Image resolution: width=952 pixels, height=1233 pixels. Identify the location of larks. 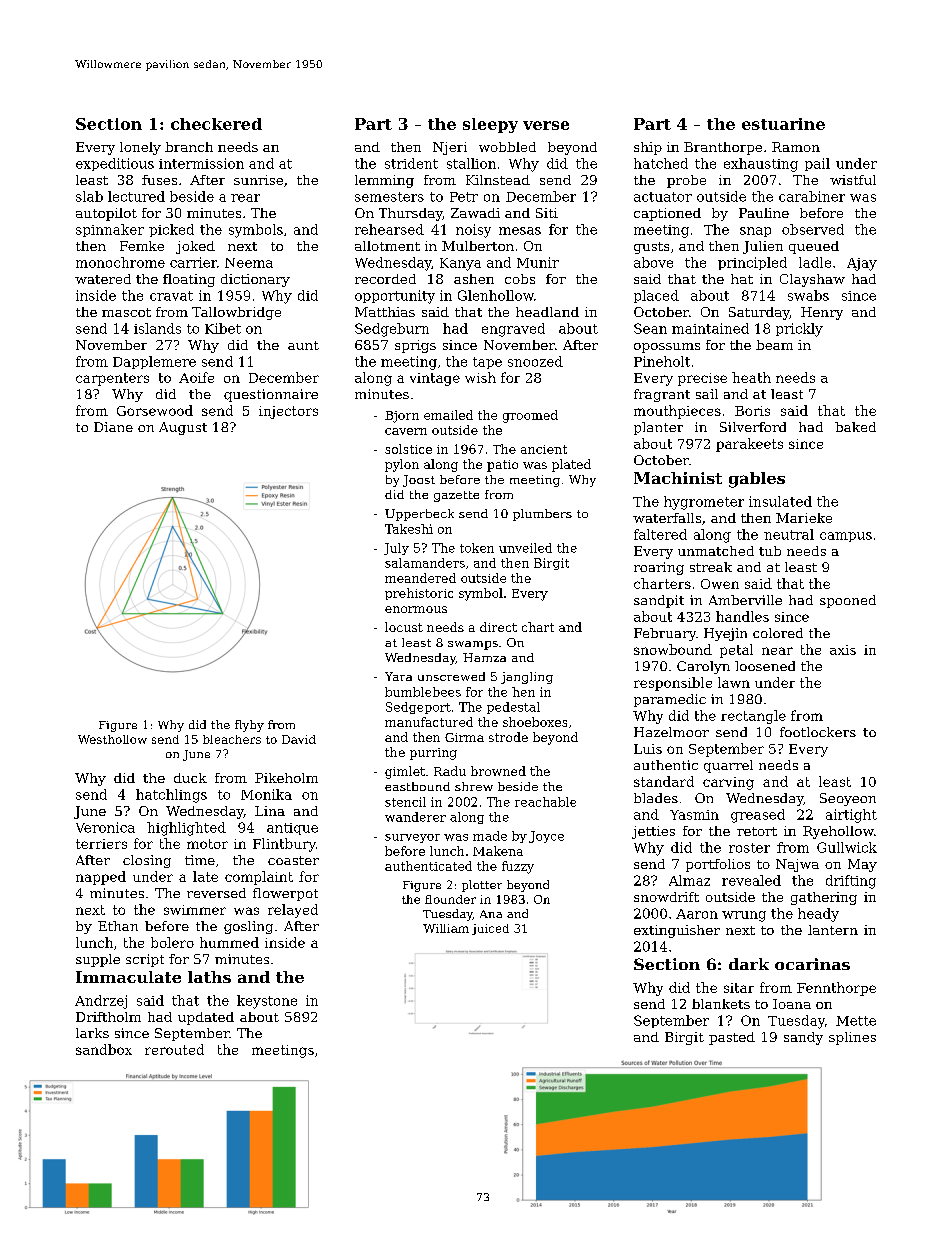
(92, 1033).
